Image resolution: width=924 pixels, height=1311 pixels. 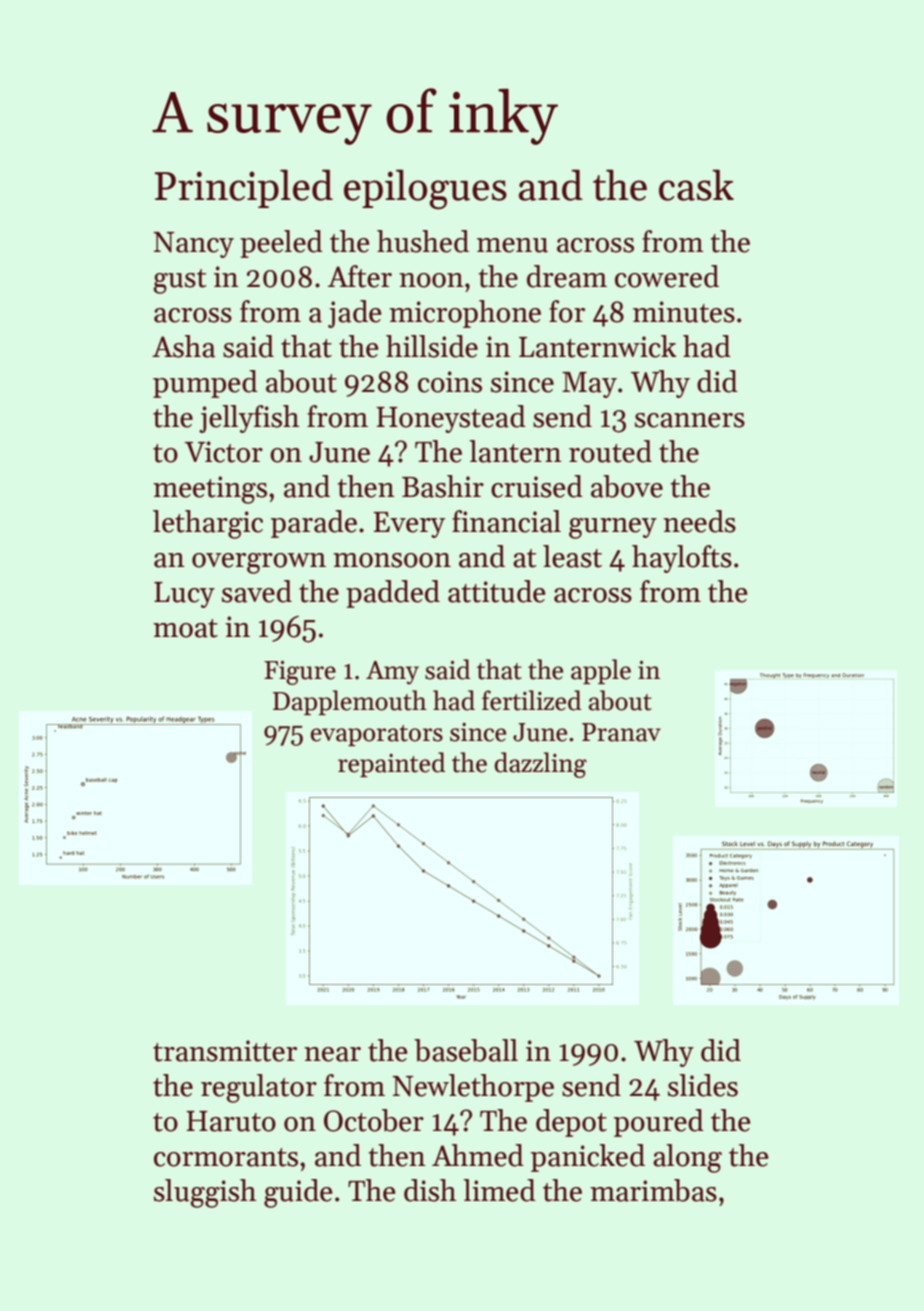 What do you see at coordinates (298, 1193) in the screenshot?
I see `guide` at bounding box center [298, 1193].
